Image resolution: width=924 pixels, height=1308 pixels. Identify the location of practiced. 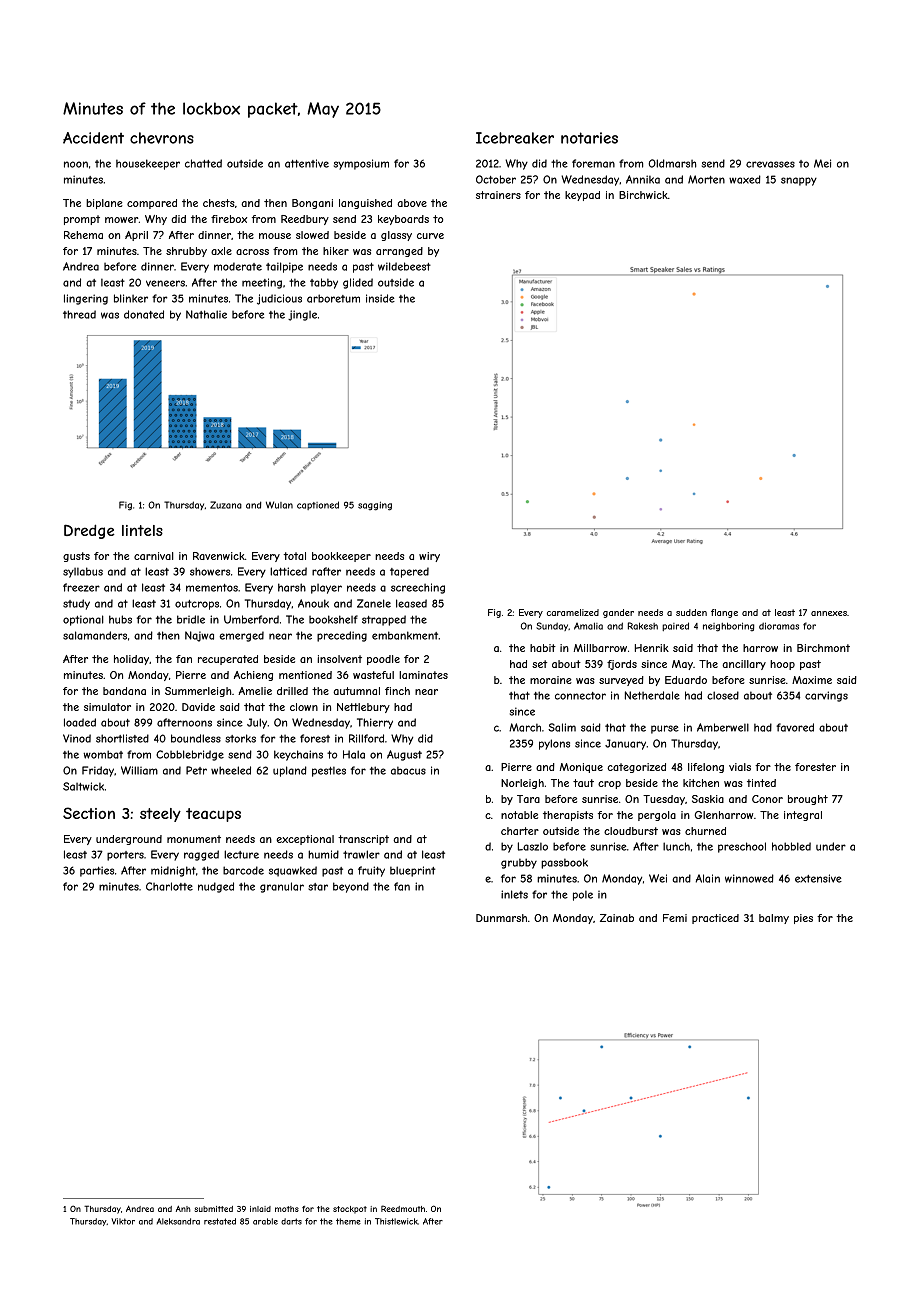
(715, 919).
